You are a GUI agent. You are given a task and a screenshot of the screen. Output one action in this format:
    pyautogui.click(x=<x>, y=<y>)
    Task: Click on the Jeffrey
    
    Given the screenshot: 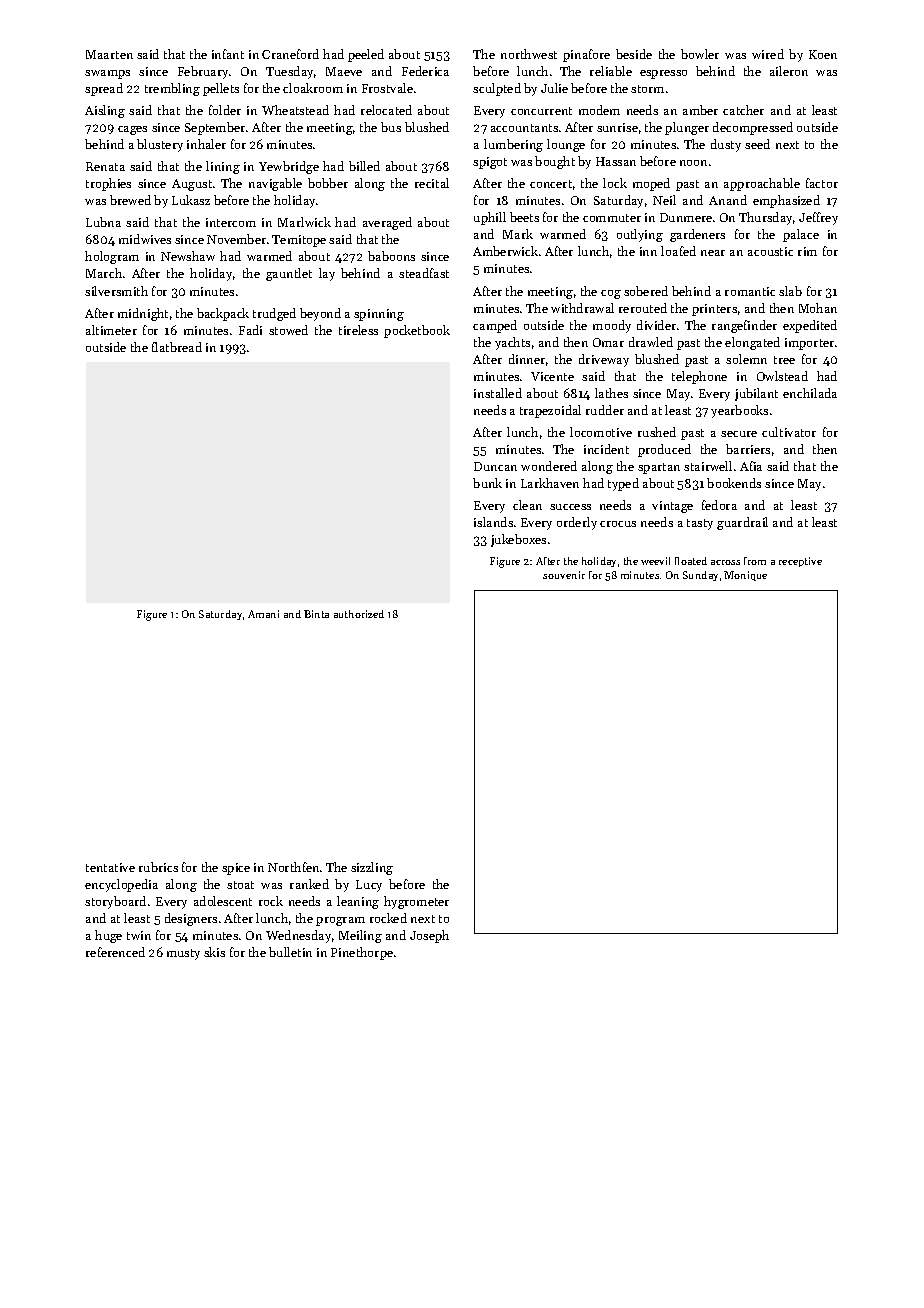 What is the action you would take?
    pyautogui.click(x=818, y=218)
